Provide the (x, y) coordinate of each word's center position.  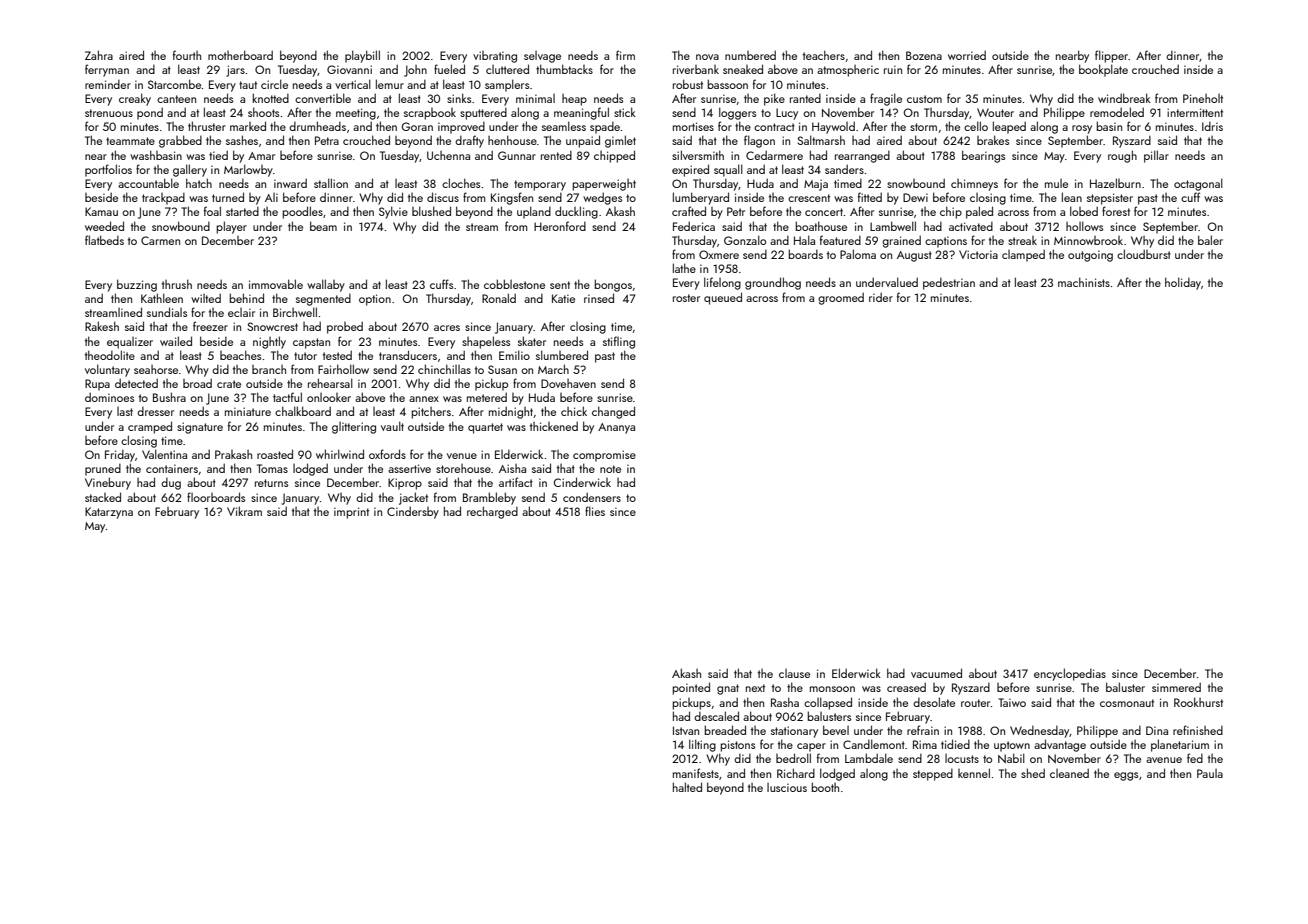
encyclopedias (1070, 674)
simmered (1176, 687)
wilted (206, 298)
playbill (362, 56)
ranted (805, 98)
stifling (619, 342)
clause (794, 673)
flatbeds (104, 240)
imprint (351, 513)
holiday (1183, 283)
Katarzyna (109, 513)
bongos (613, 285)
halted (687, 787)
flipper (1112, 56)
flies (595, 511)
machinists (1084, 282)
